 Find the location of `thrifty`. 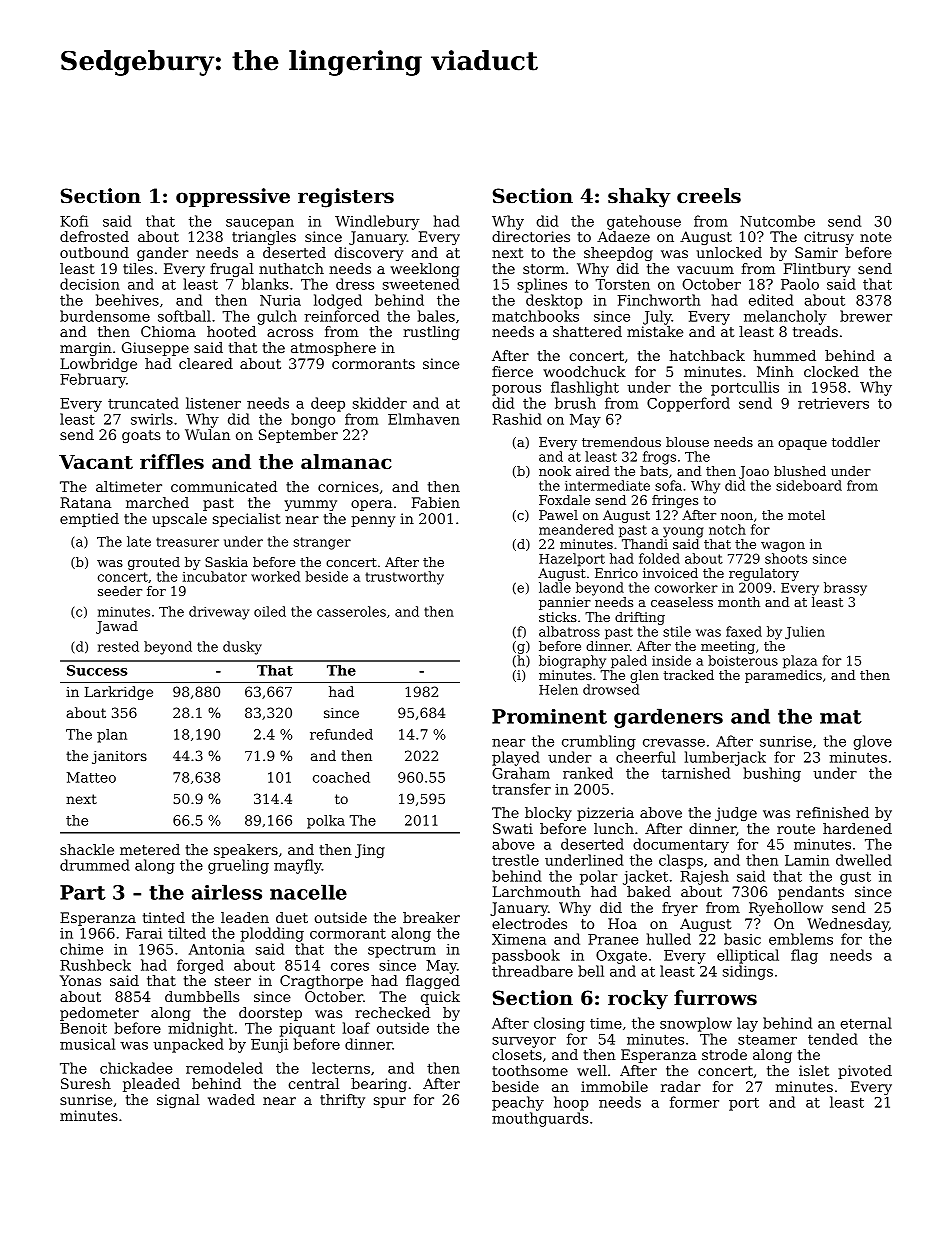

thrifty is located at coordinates (342, 1101).
